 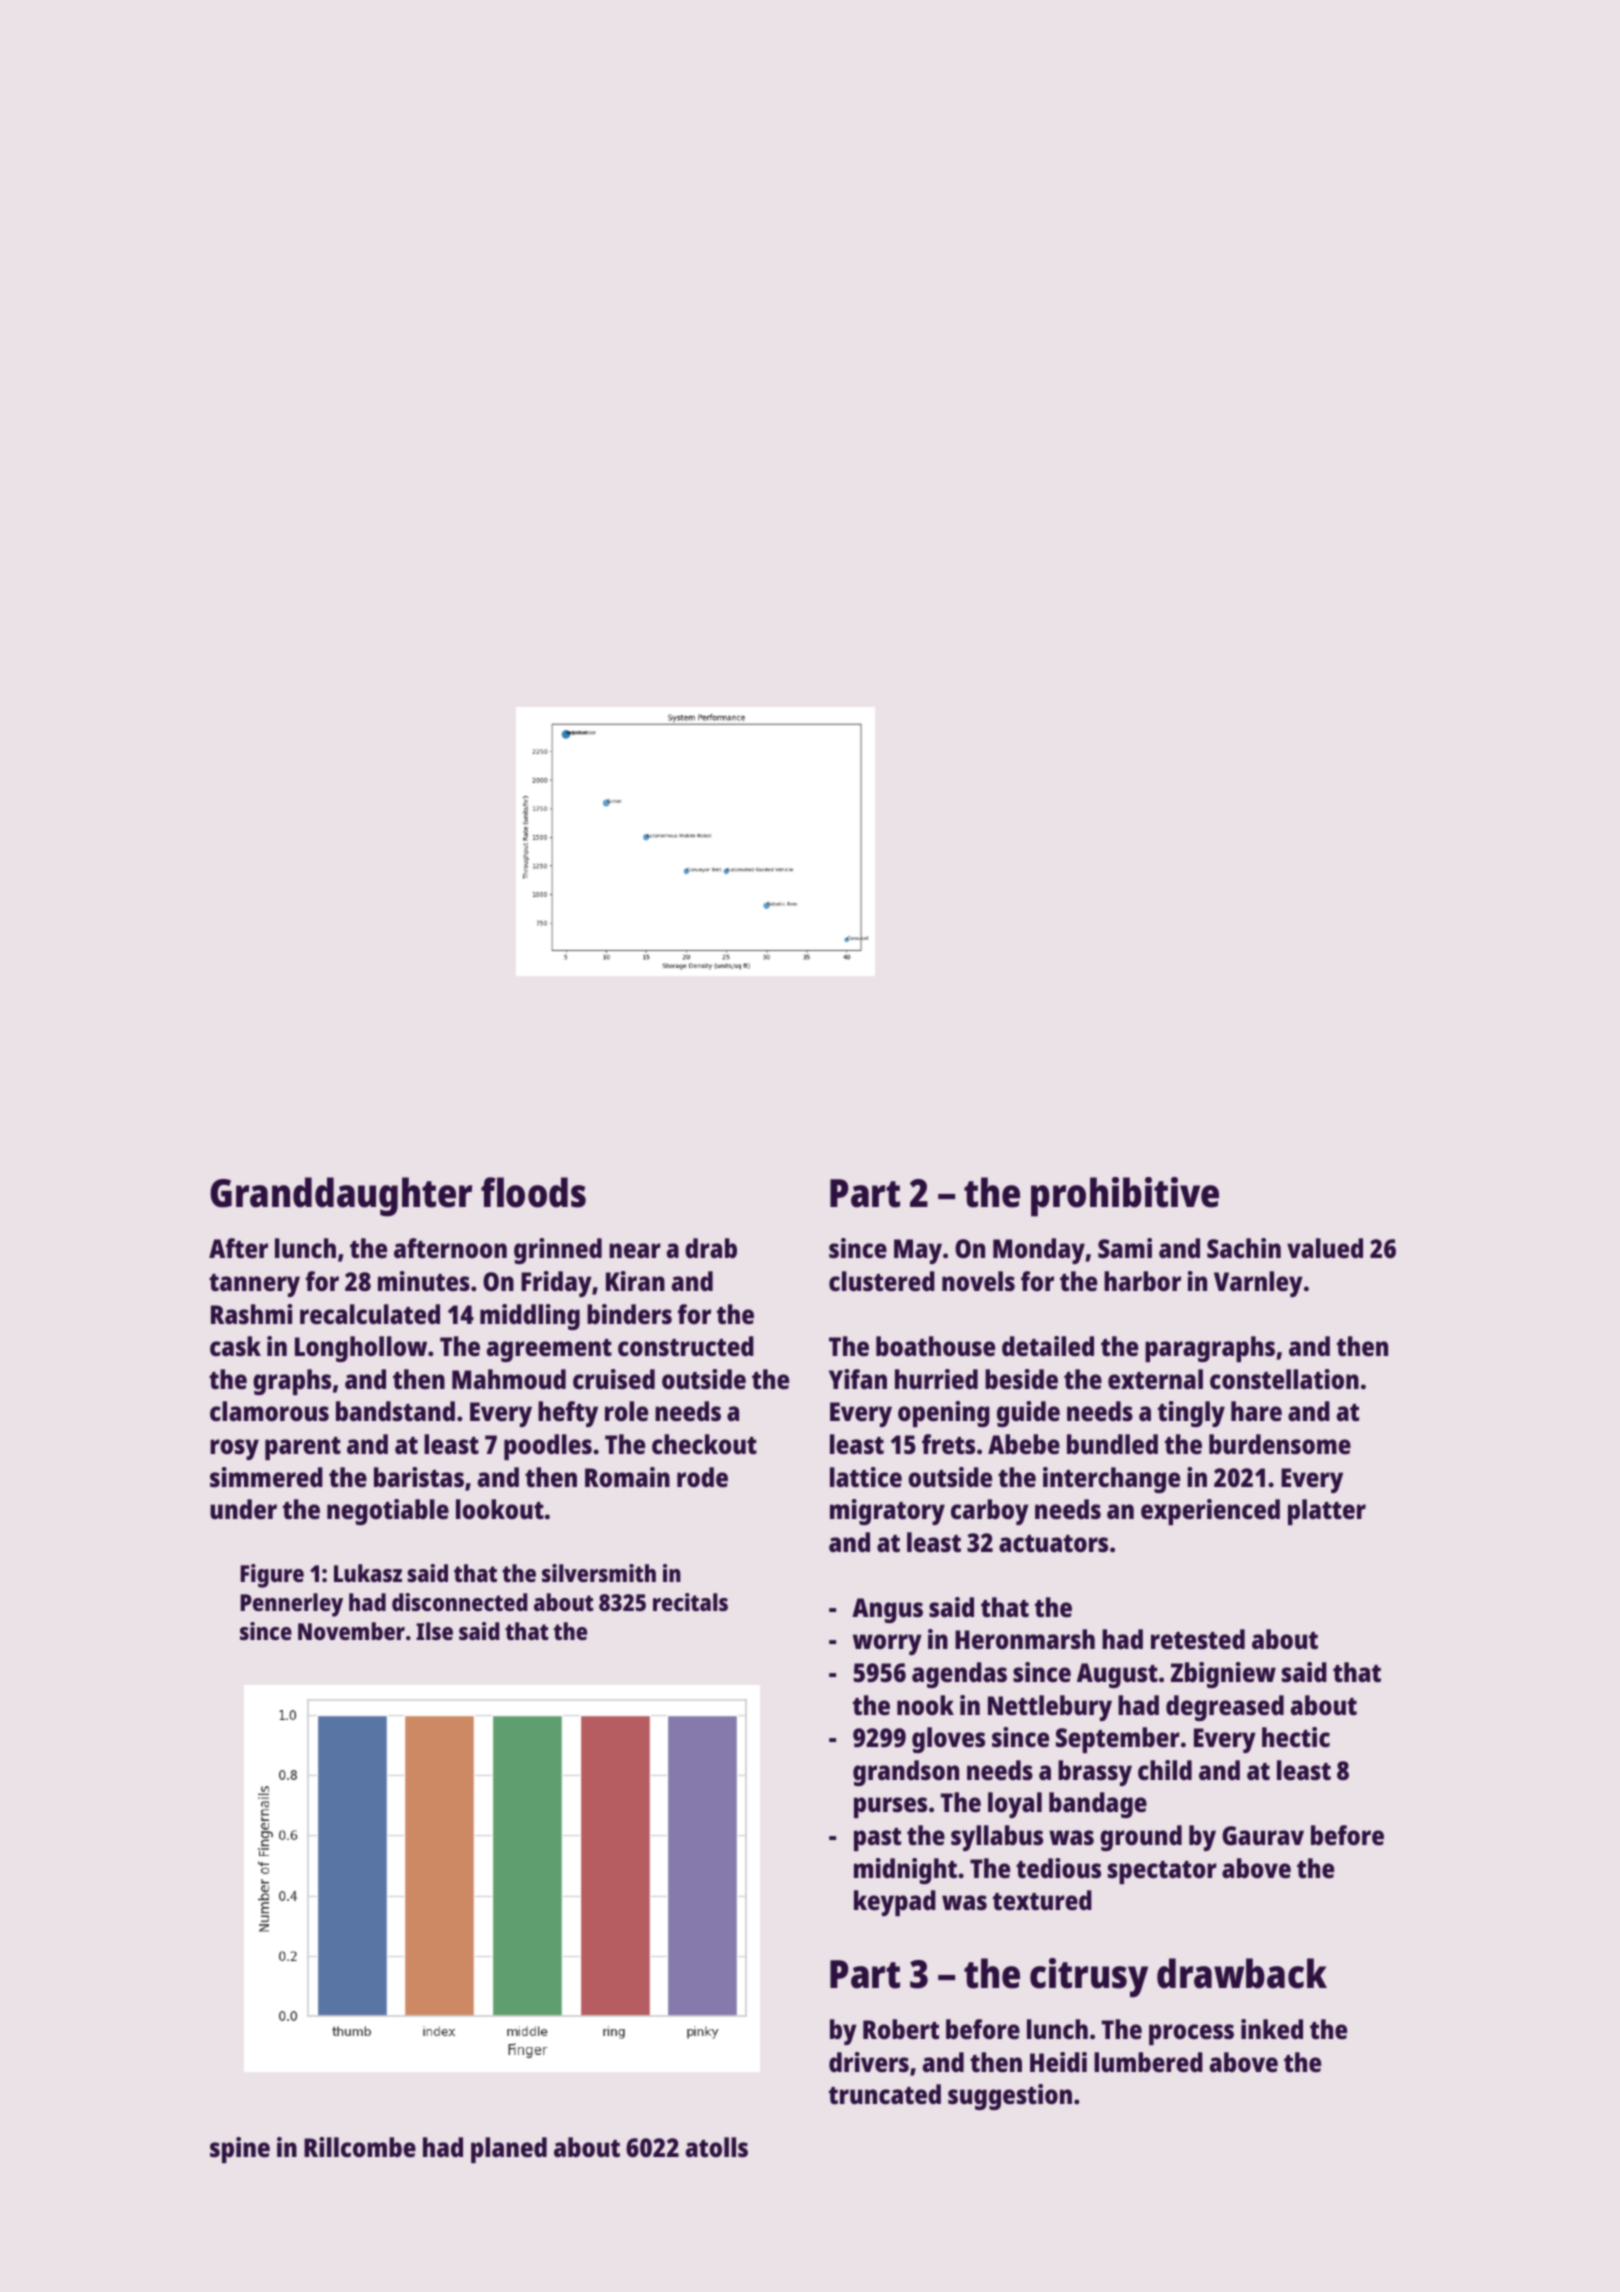 What do you see at coordinates (1327, 1512) in the image?
I see `platter` at bounding box center [1327, 1512].
